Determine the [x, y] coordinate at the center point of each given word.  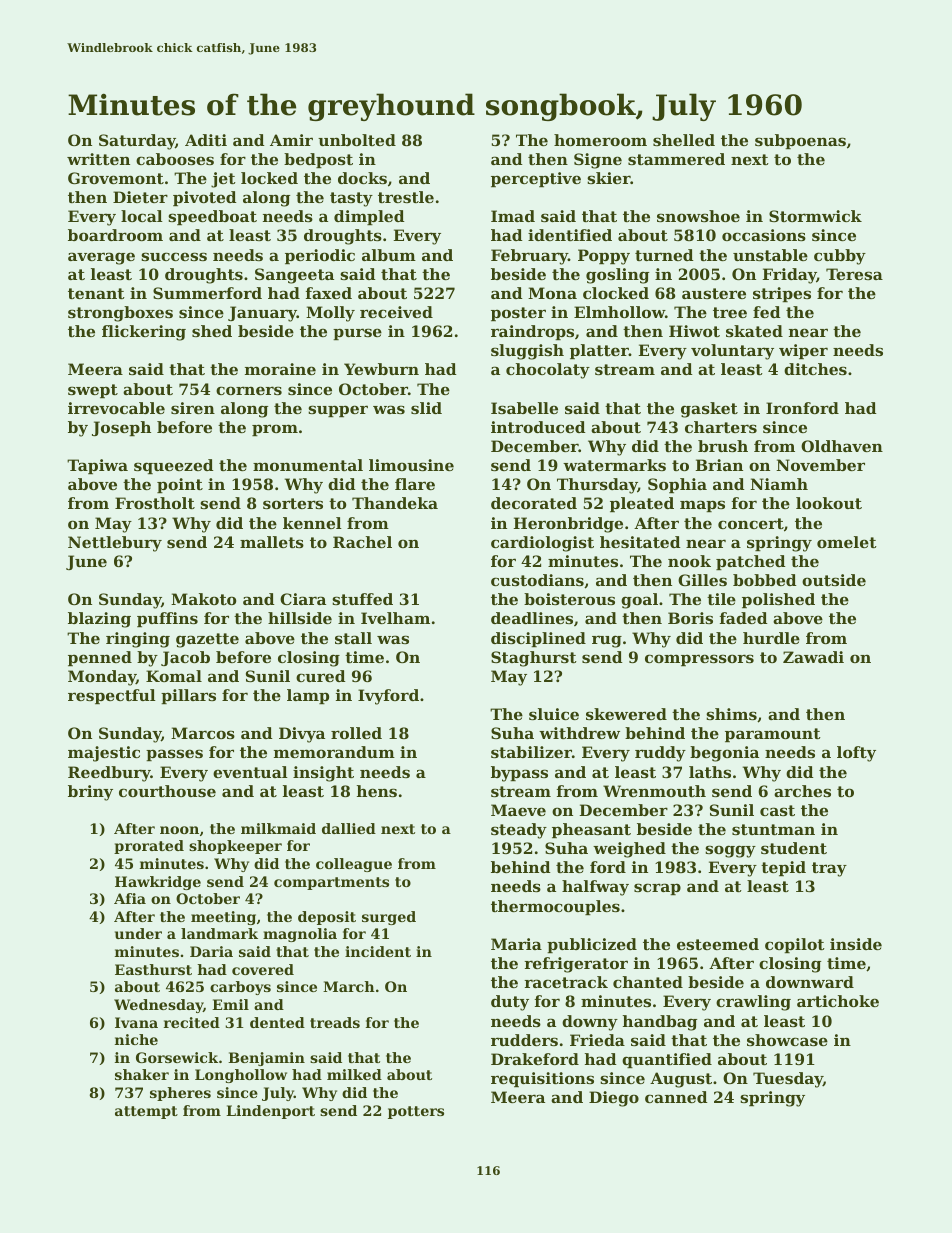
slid [426, 408]
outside [834, 580]
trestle [406, 197]
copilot [795, 945]
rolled [356, 733]
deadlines [532, 618]
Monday [102, 678]
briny [90, 793]
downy [590, 1023]
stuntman [773, 829]
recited [192, 1022]
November [820, 465]
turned [664, 255]
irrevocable [116, 408]
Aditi [206, 140]
